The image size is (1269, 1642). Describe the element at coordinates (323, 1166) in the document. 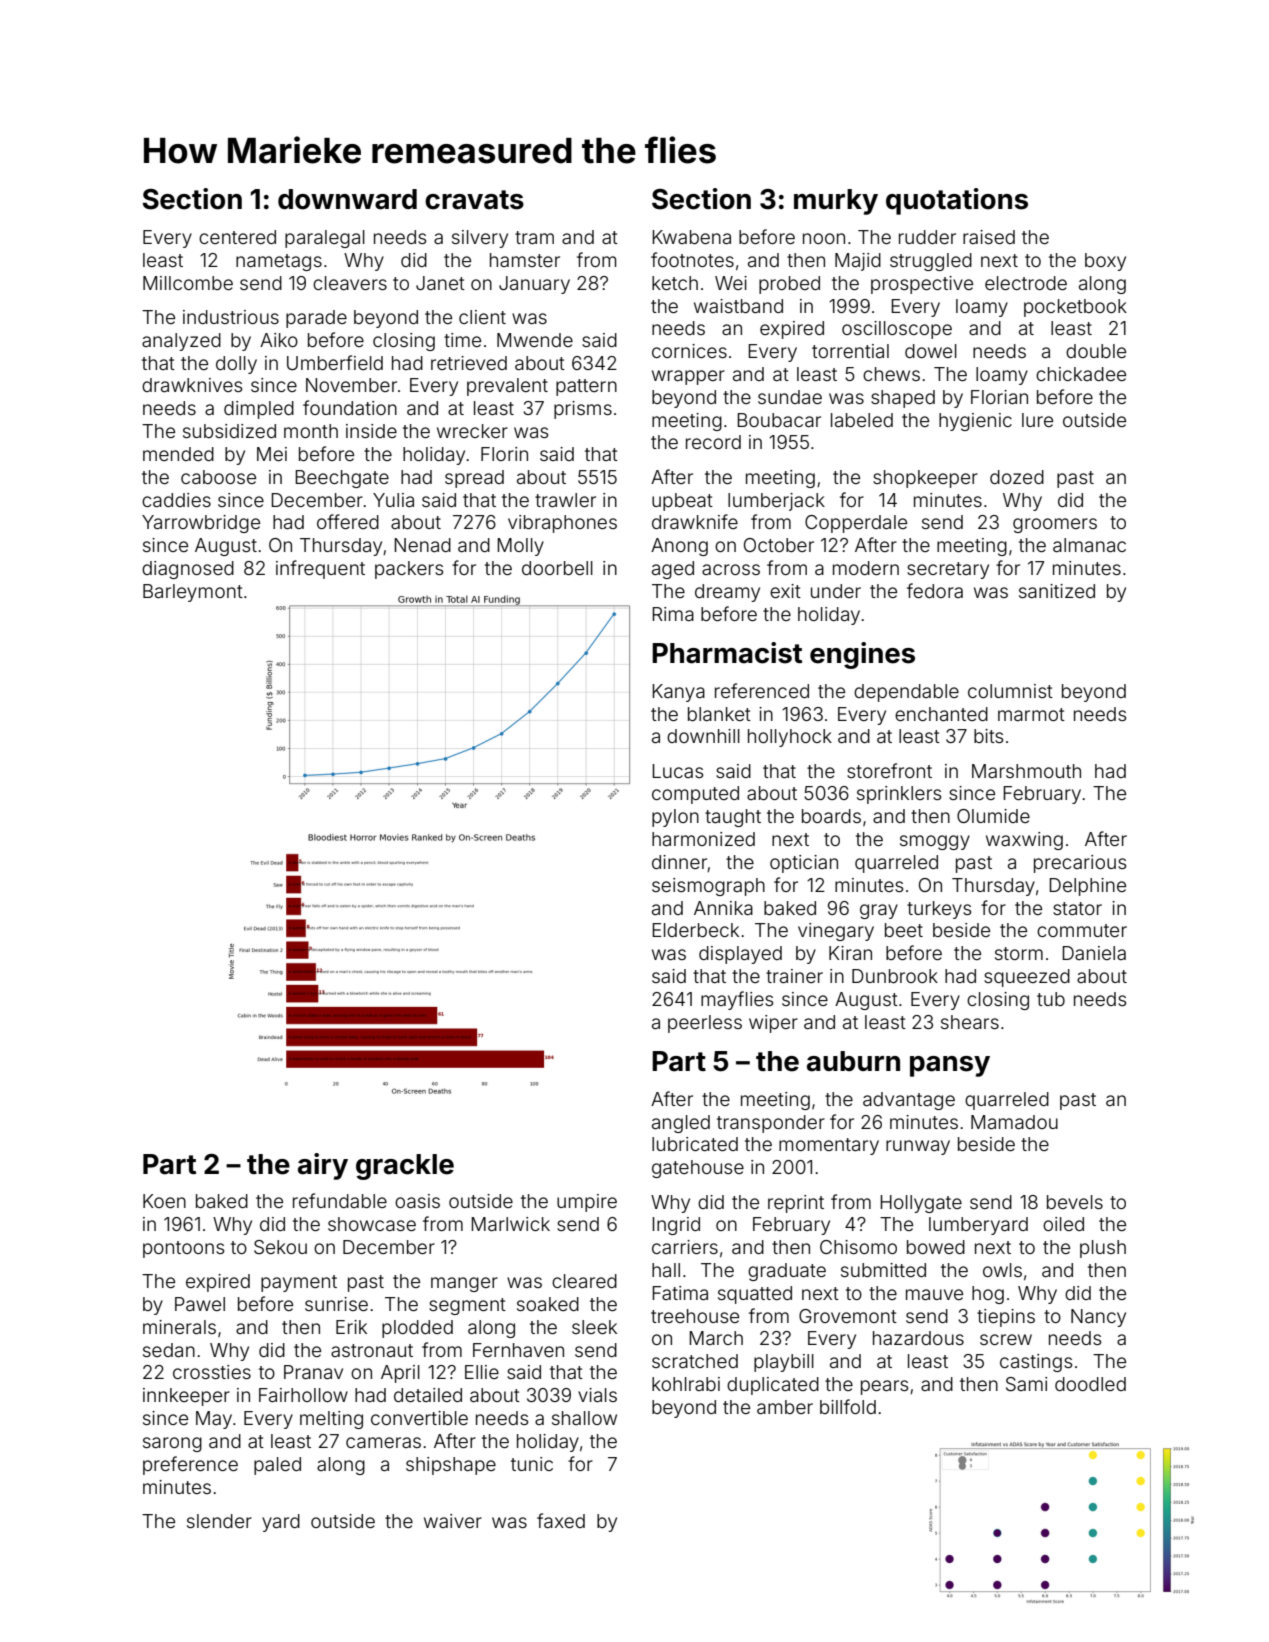

I see `airy` at that location.
